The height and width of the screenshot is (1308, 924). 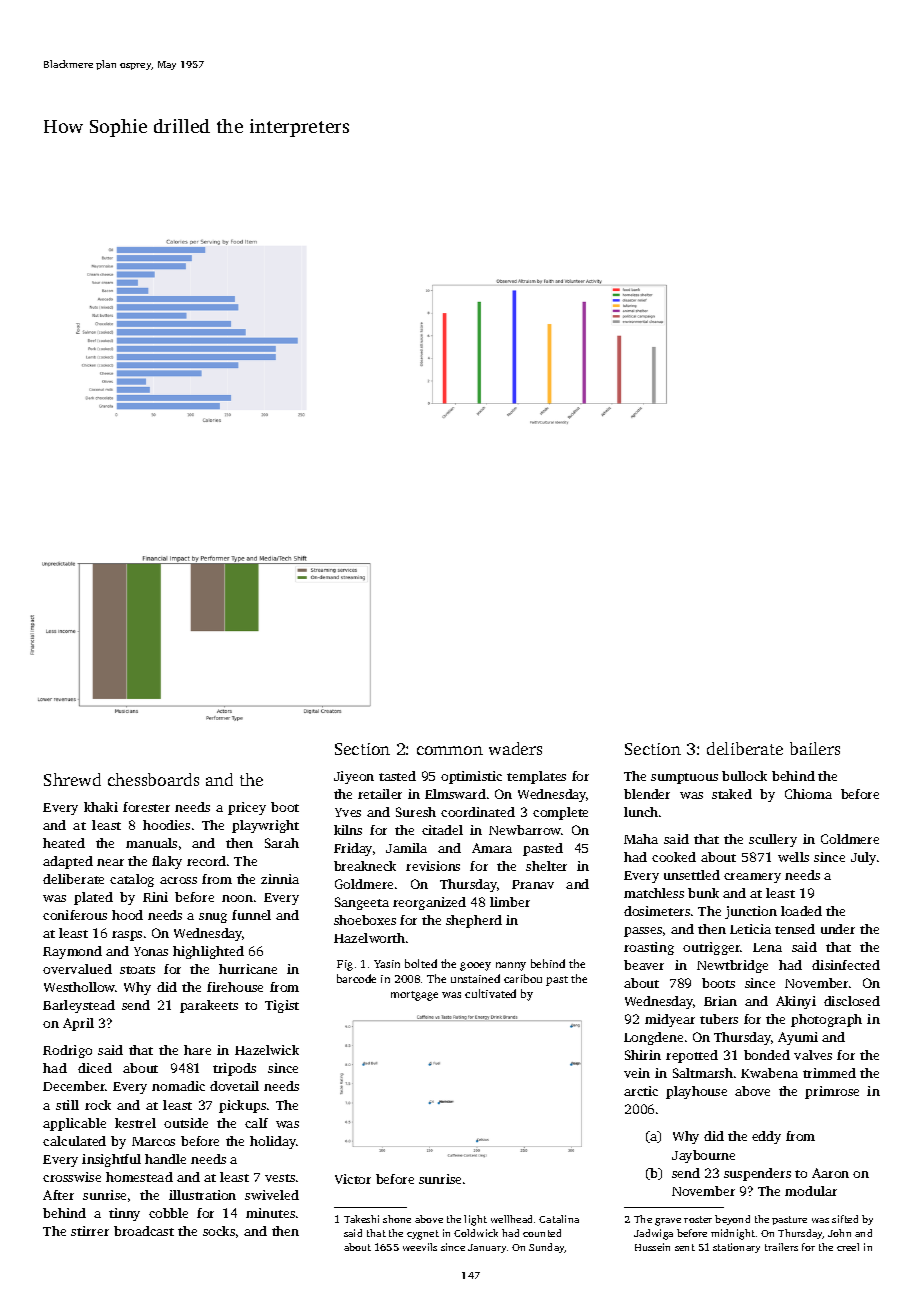 What do you see at coordinates (542, 1233) in the screenshot?
I see `counted` at bounding box center [542, 1233].
